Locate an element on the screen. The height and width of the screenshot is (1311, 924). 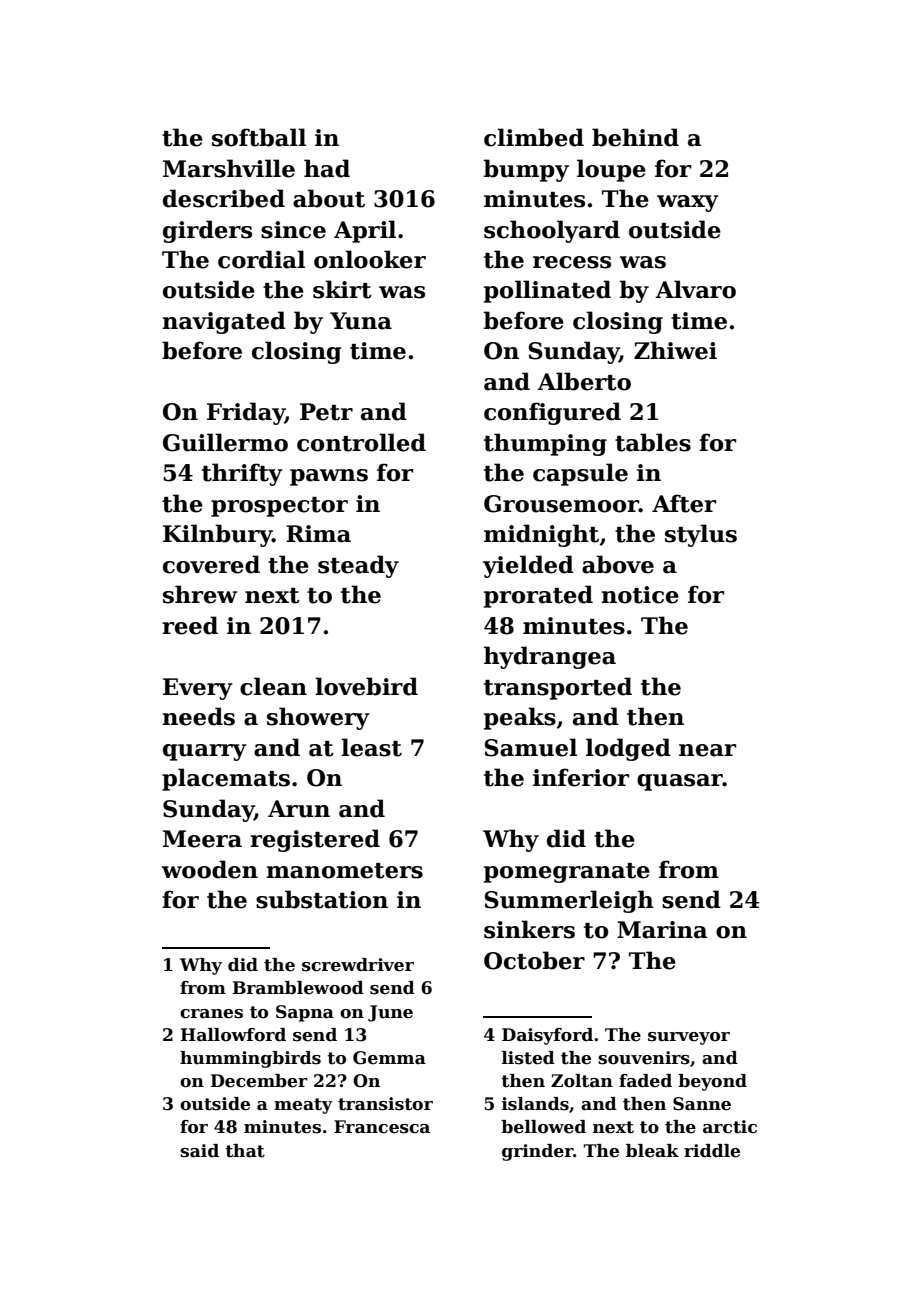
Marina is located at coordinates (662, 930).
